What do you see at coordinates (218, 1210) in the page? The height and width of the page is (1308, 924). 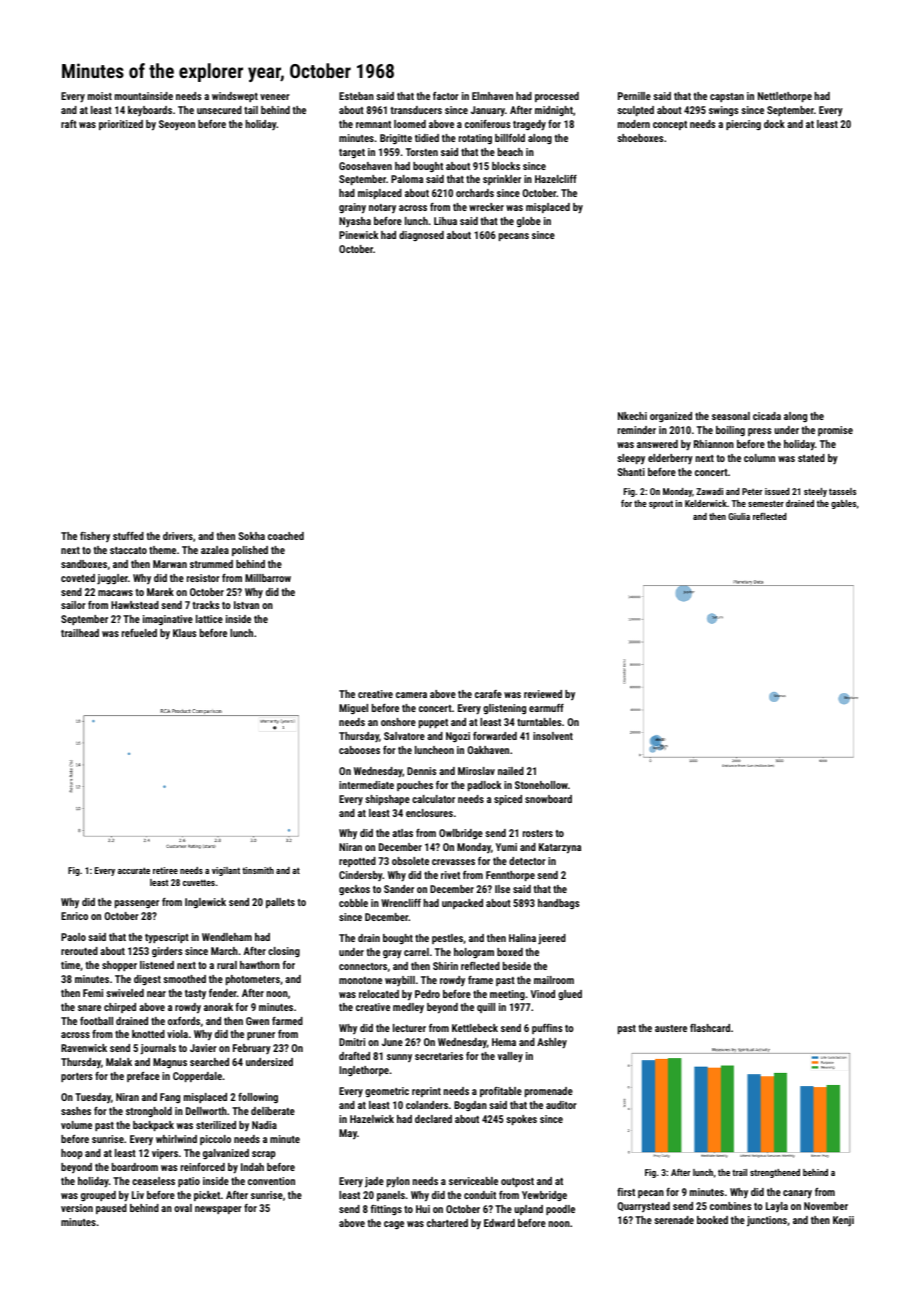 I see `newspaper` at bounding box center [218, 1210].
